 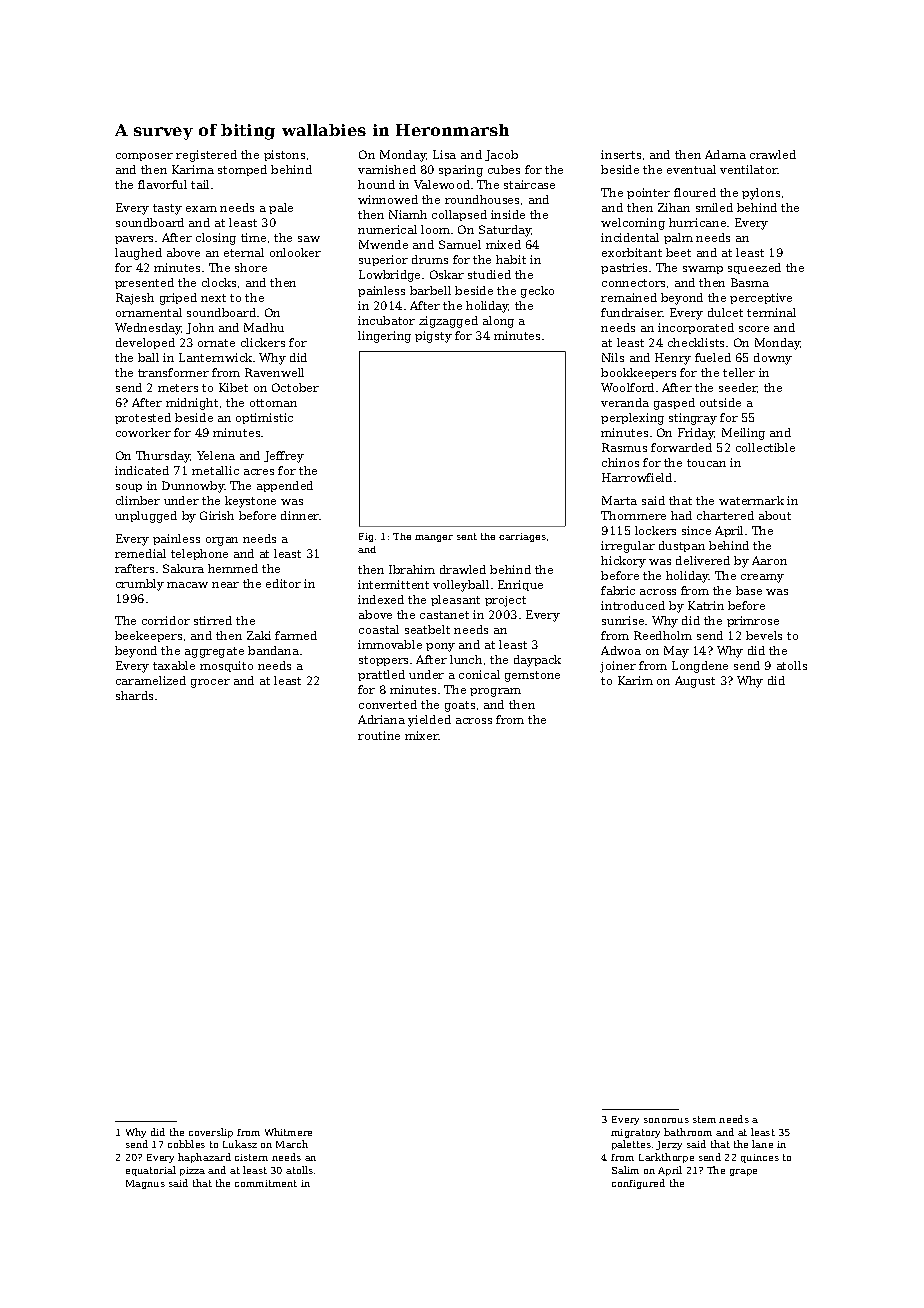 I want to click on stirred, so click(x=213, y=620).
